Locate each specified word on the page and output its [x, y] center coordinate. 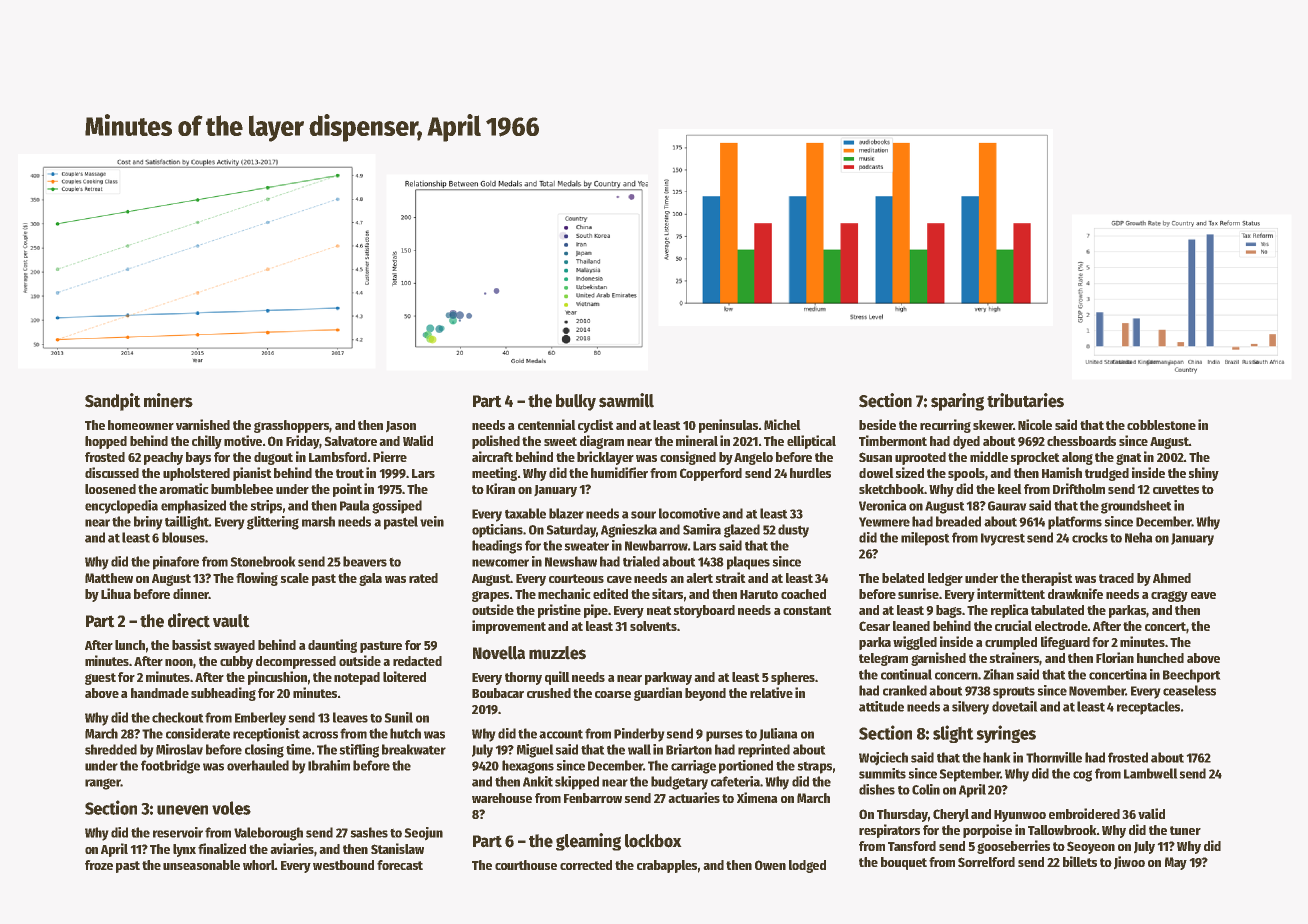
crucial [1013, 625]
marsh [318, 521]
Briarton [689, 749]
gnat [1129, 459]
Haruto [759, 594]
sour [643, 515]
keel [1010, 489]
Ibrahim [329, 765]
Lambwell [1151, 773]
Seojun [423, 834]
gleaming [588, 842]
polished [496, 442]
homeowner [141, 425]
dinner [191, 593]
